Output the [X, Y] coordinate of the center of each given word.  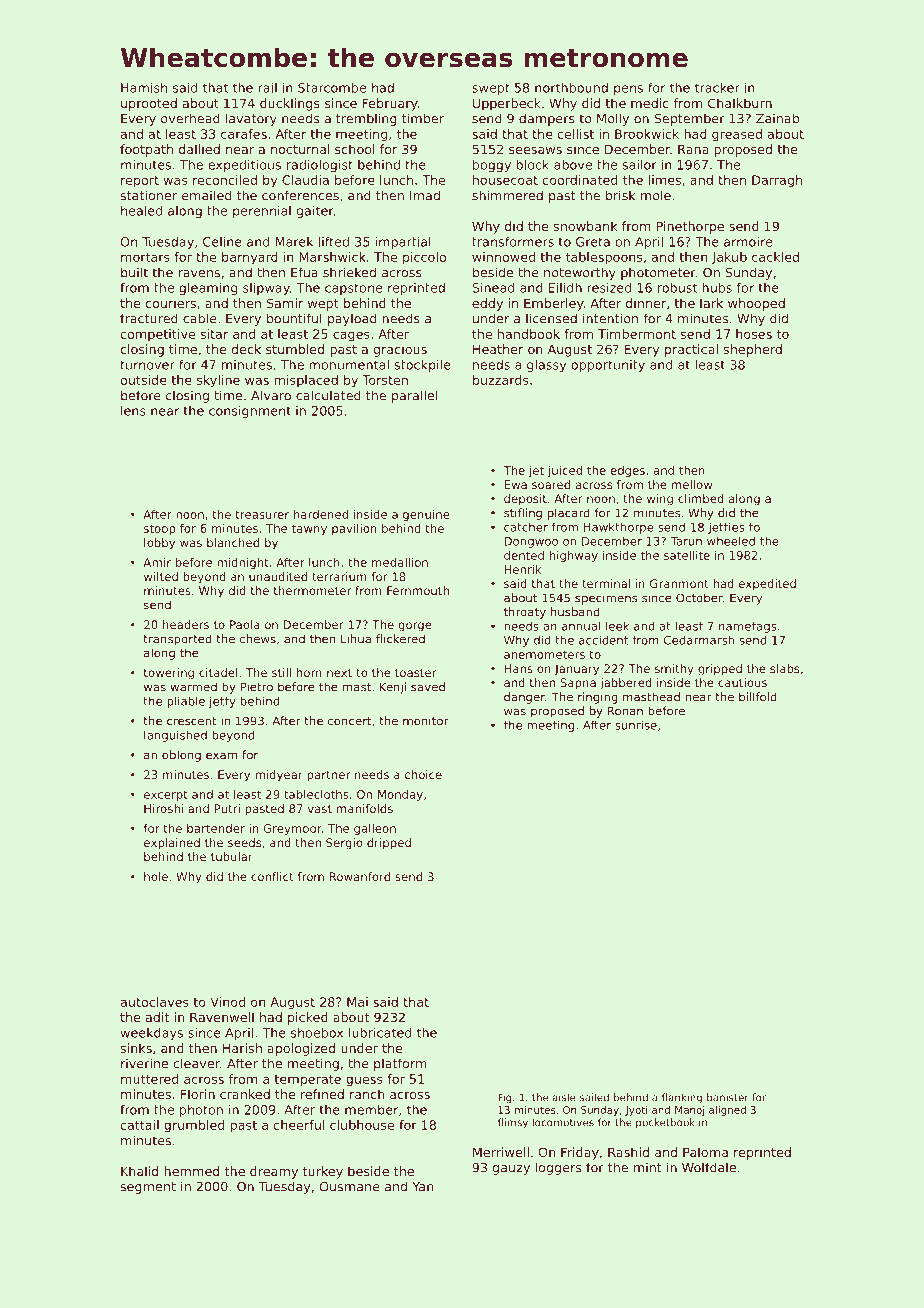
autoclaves [155, 1002]
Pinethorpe [690, 227]
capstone [353, 289]
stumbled [295, 349]
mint [648, 1167]
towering [169, 674]
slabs [784, 668]
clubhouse [362, 1125]
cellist [575, 134]
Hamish [144, 88]
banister [728, 1097]
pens [628, 90]
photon [201, 1111]
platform [400, 1064]
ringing [598, 698]
